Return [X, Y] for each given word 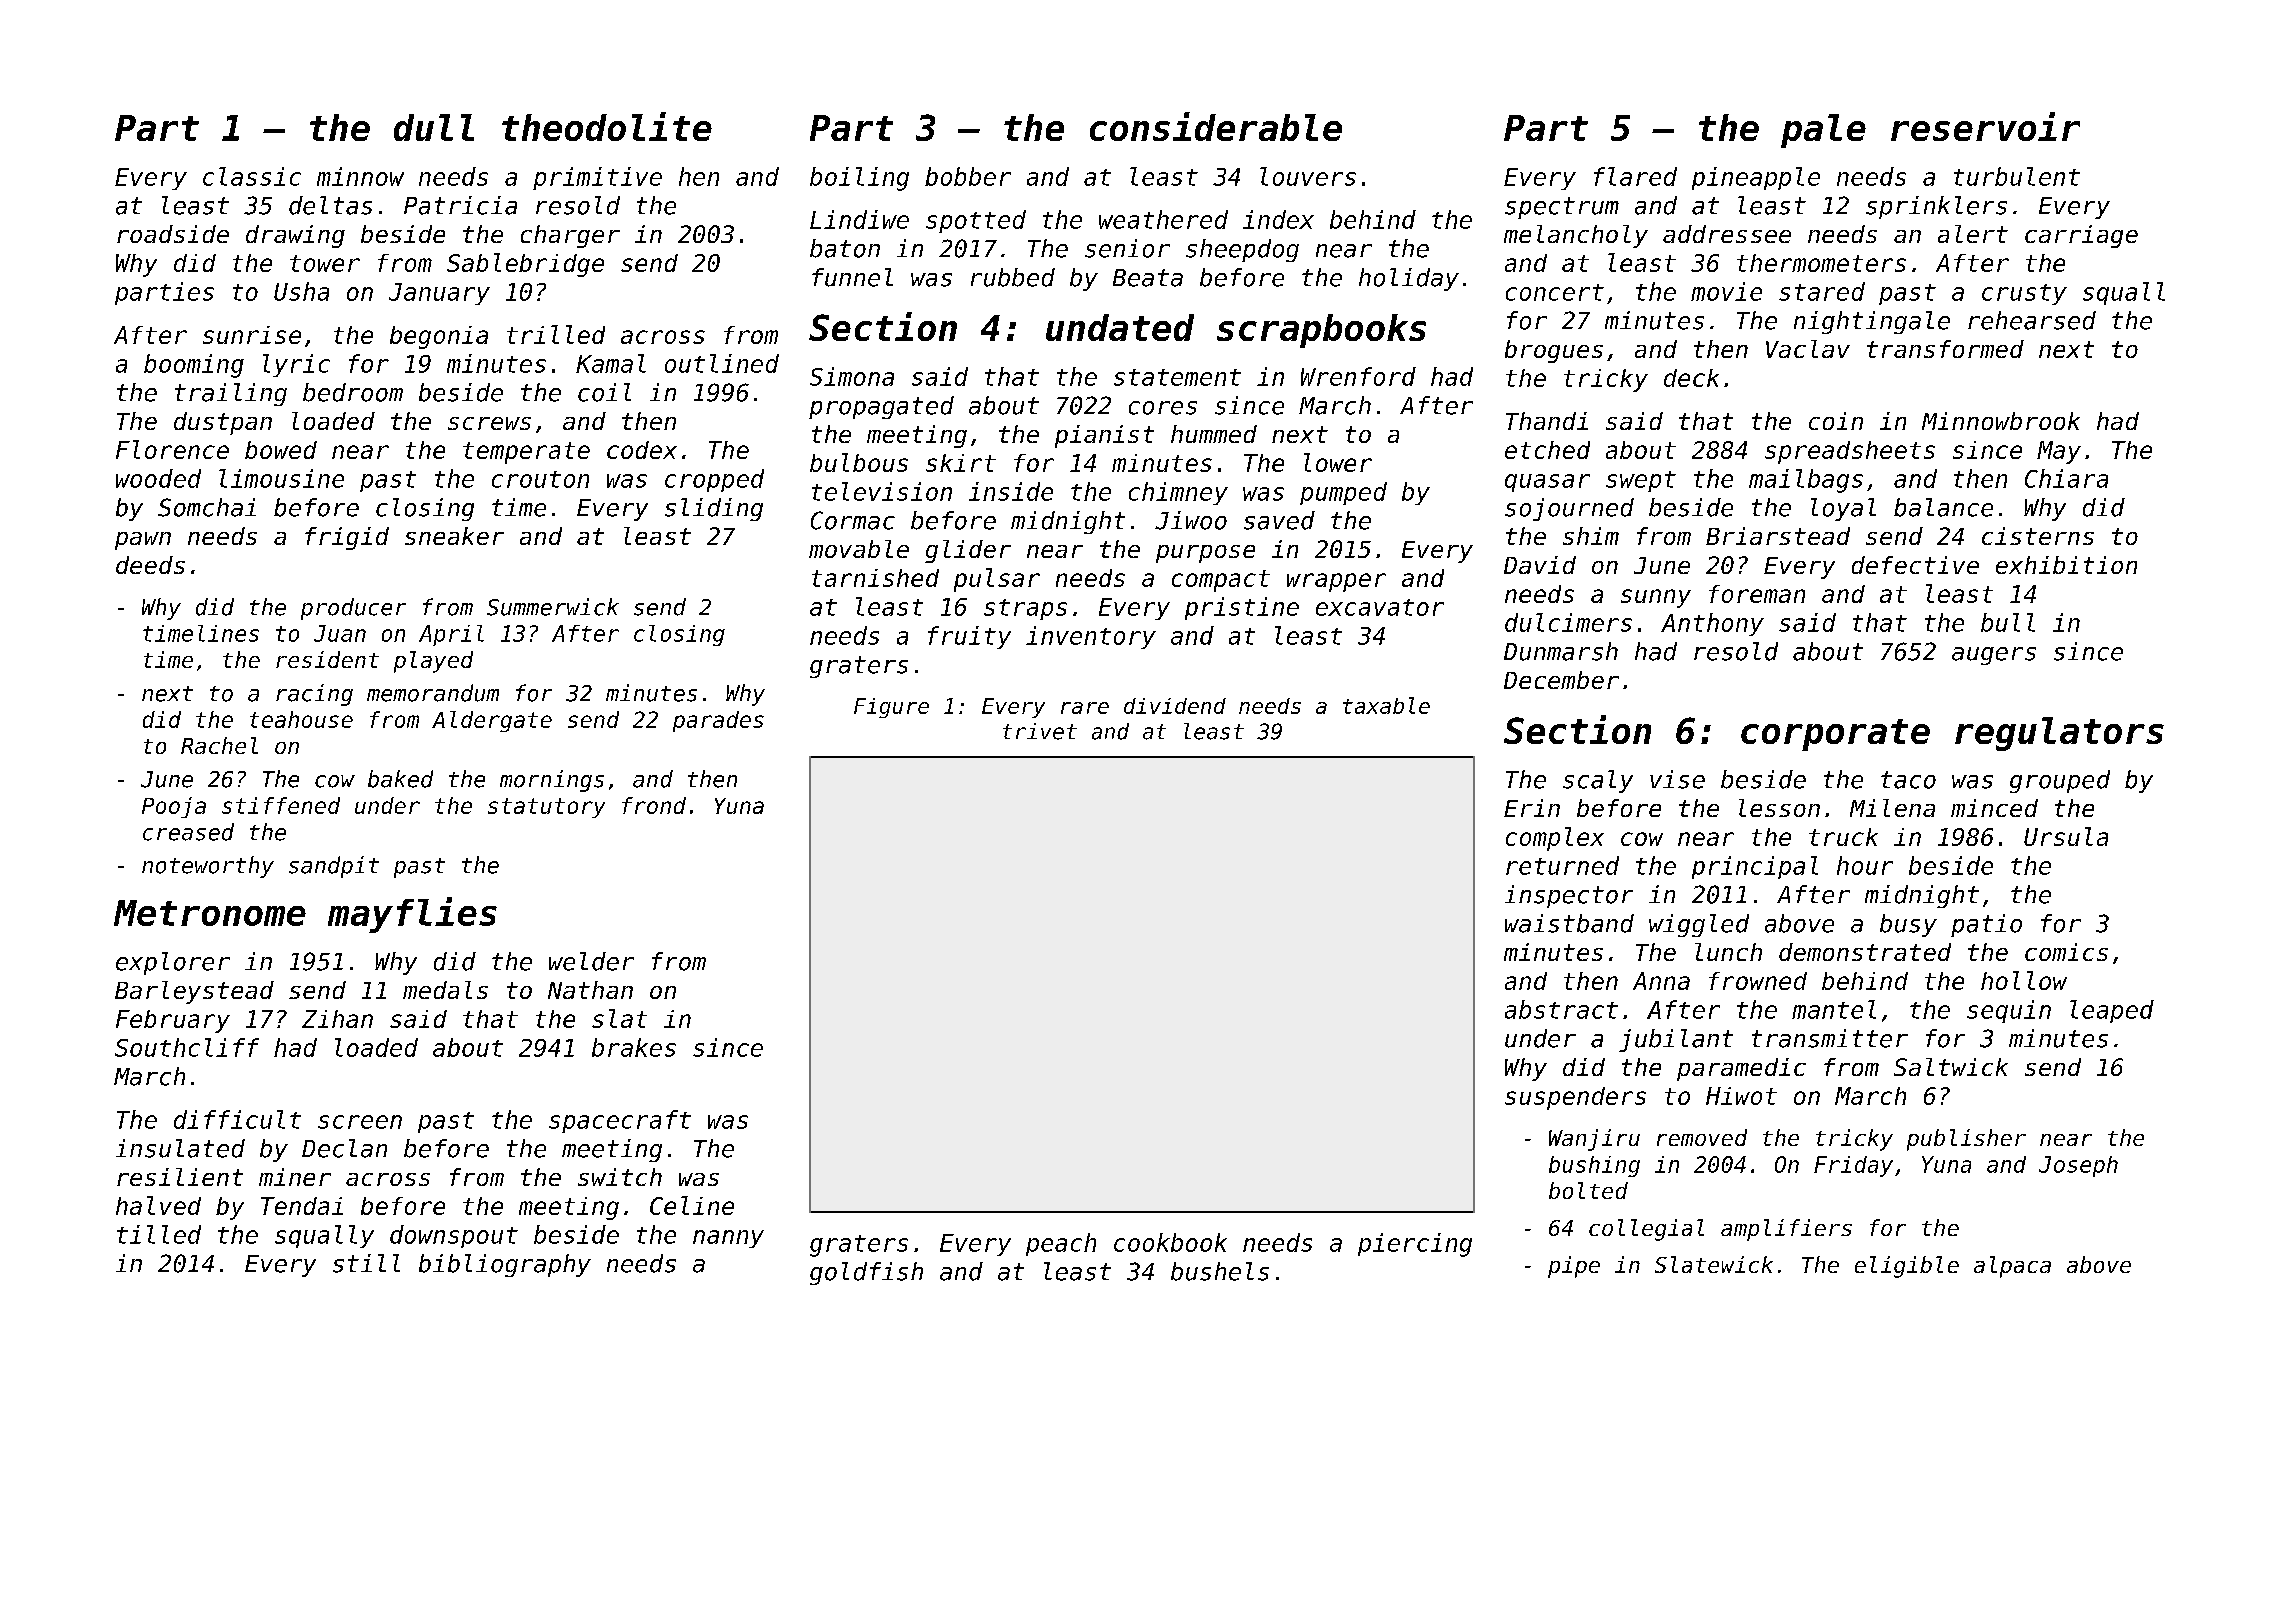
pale [1823, 131]
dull [434, 127]
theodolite [607, 126]
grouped [2060, 781]
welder [591, 961]
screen [360, 1122]
